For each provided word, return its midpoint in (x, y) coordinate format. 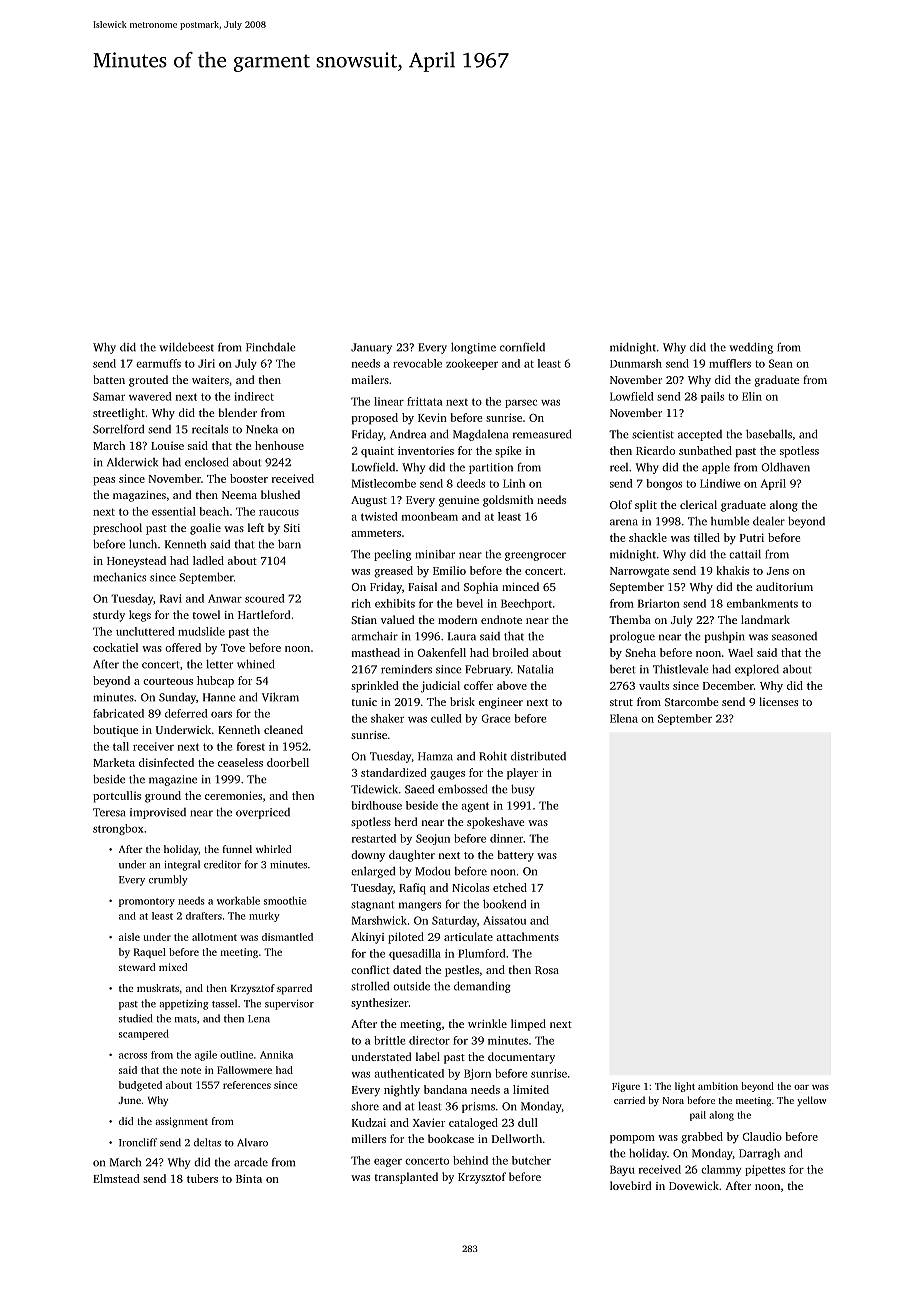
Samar (109, 396)
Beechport (526, 604)
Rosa (547, 970)
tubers (202, 1178)
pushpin (725, 637)
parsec (521, 404)
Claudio (762, 1136)
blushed (280, 494)
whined (255, 664)
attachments (527, 936)
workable (238, 900)
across (133, 1056)
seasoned (794, 636)
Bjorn (477, 1074)
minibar (435, 554)
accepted (700, 435)
